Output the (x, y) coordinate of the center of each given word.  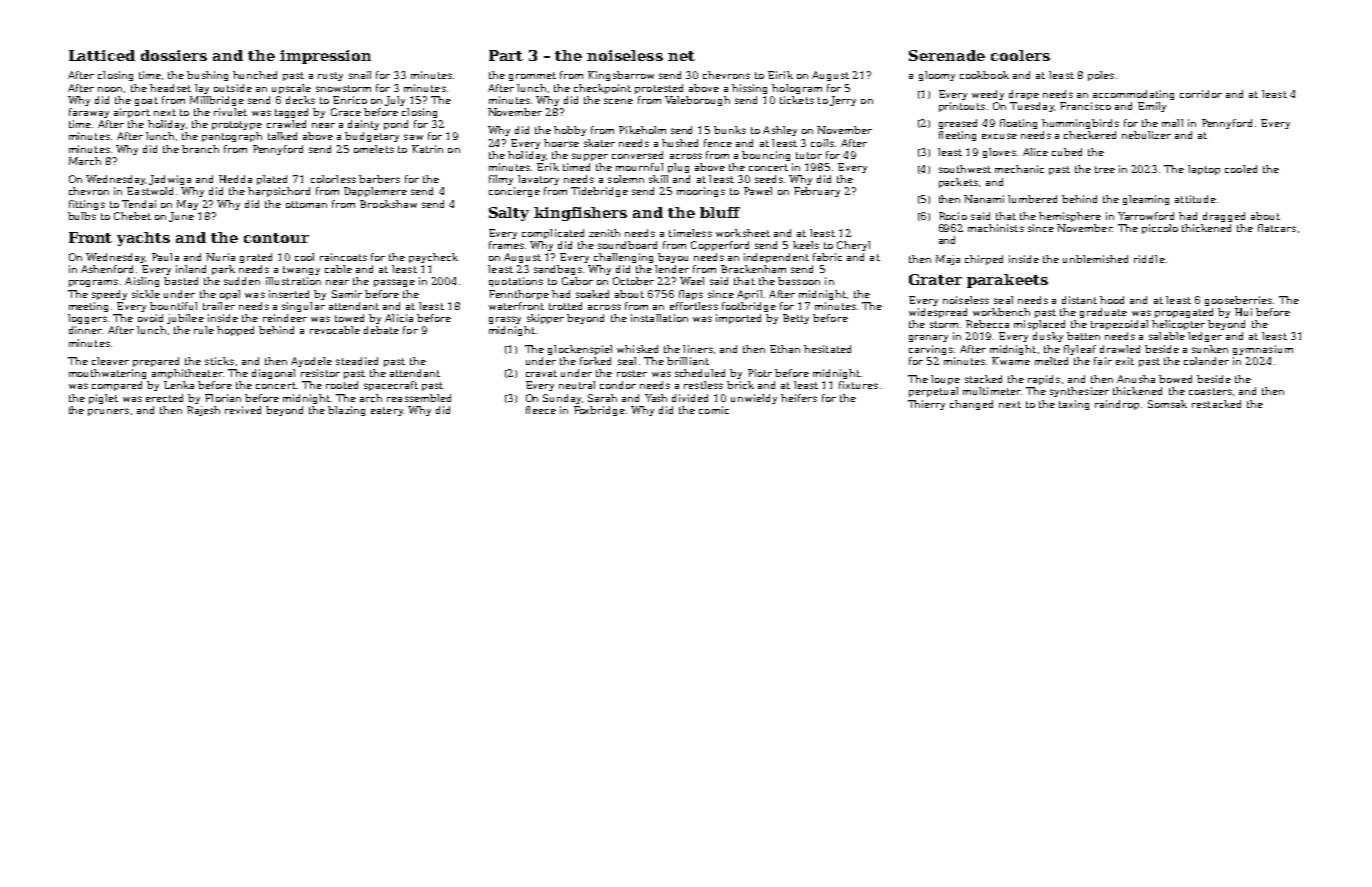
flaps (691, 295)
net (681, 56)
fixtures (858, 385)
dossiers (174, 55)
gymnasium (1263, 350)
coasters (1210, 391)
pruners (108, 412)
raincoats (343, 257)
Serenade (947, 55)
